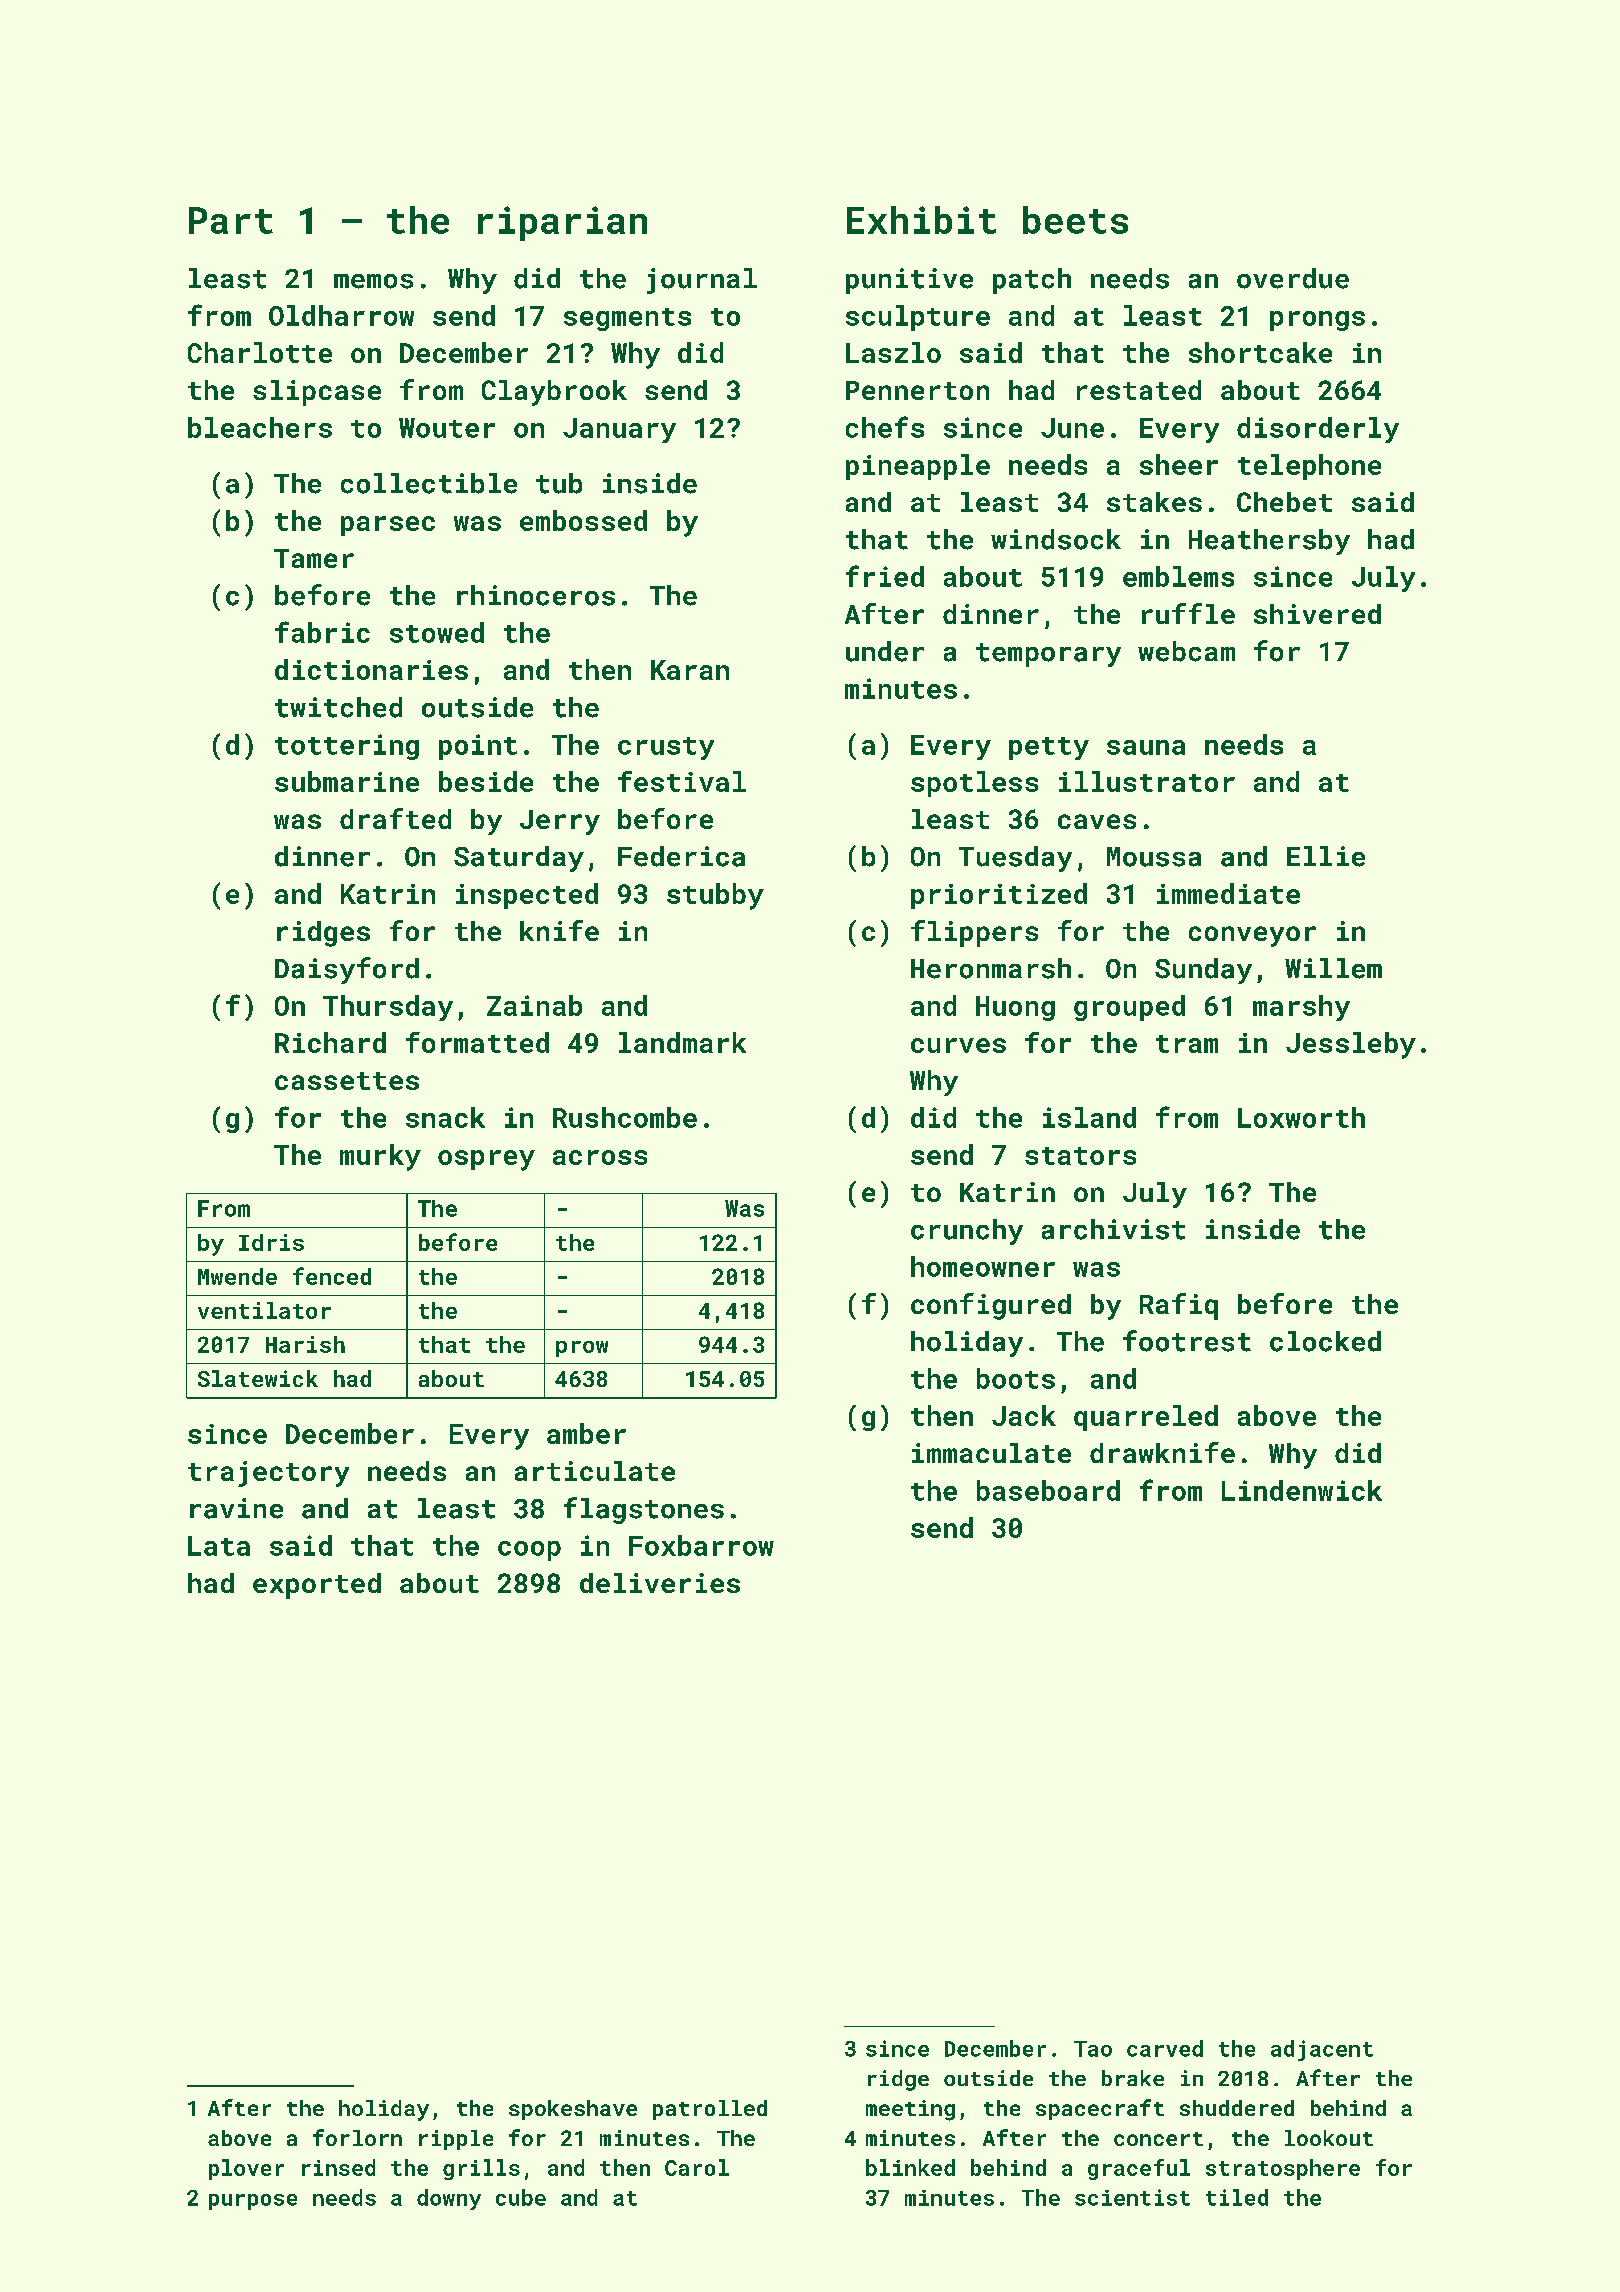  I want to click on island, so click(1089, 1117).
